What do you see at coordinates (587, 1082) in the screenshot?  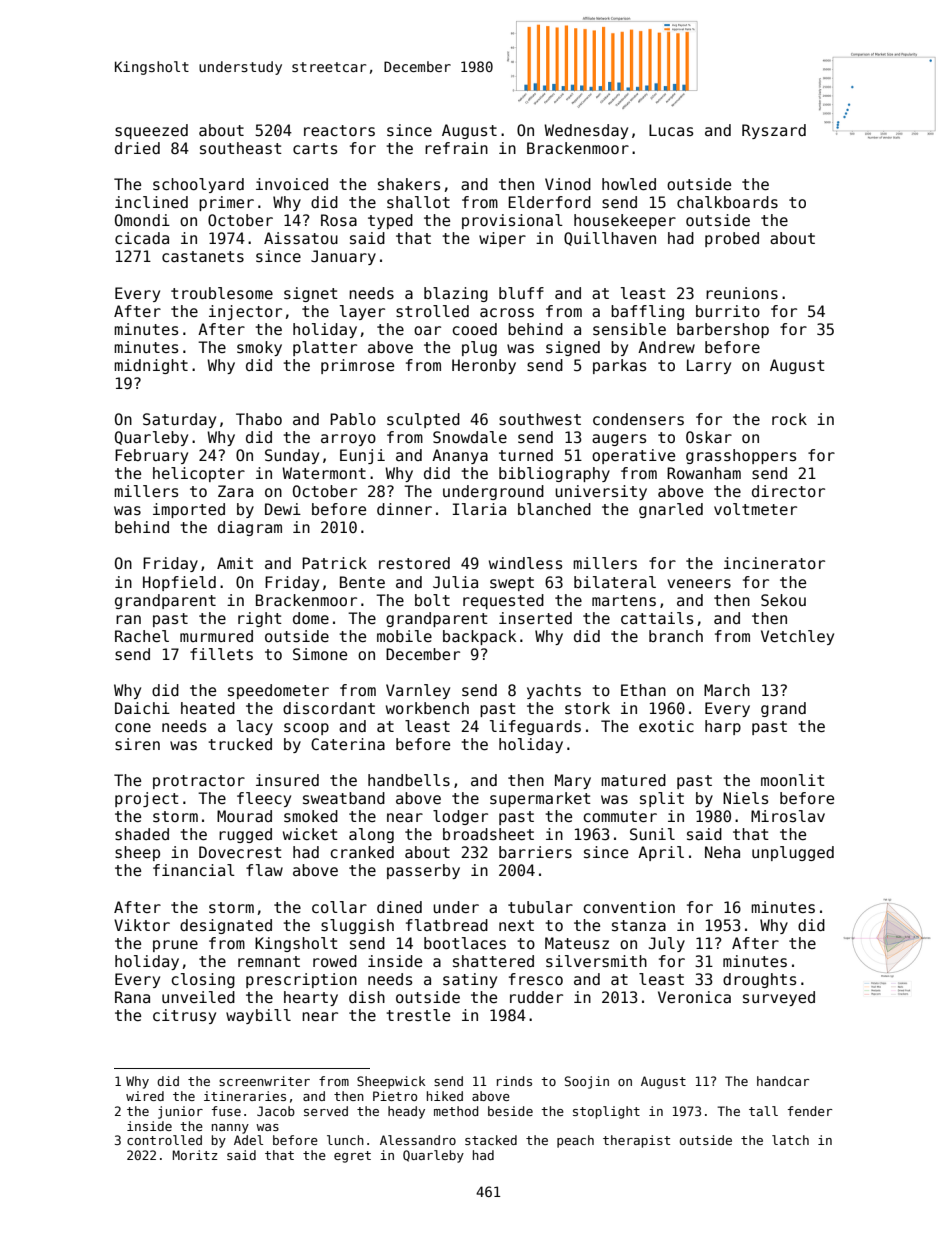 I see `Soojin` at bounding box center [587, 1082].
